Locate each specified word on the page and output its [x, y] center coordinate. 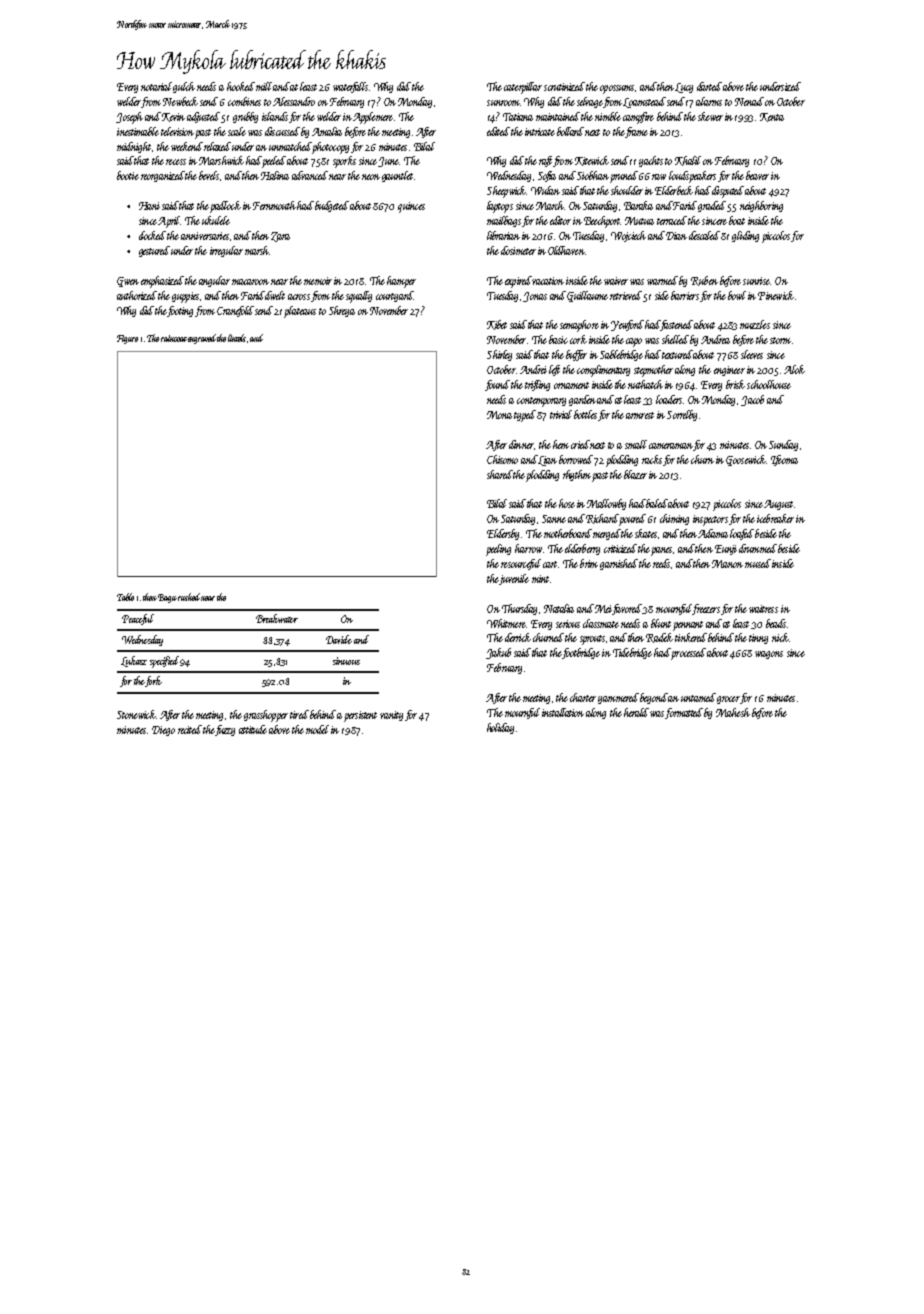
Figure [127, 339]
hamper [401, 282]
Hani [149, 206]
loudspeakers [692, 177]
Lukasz [134, 661]
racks [652, 459]
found [497, 385]
